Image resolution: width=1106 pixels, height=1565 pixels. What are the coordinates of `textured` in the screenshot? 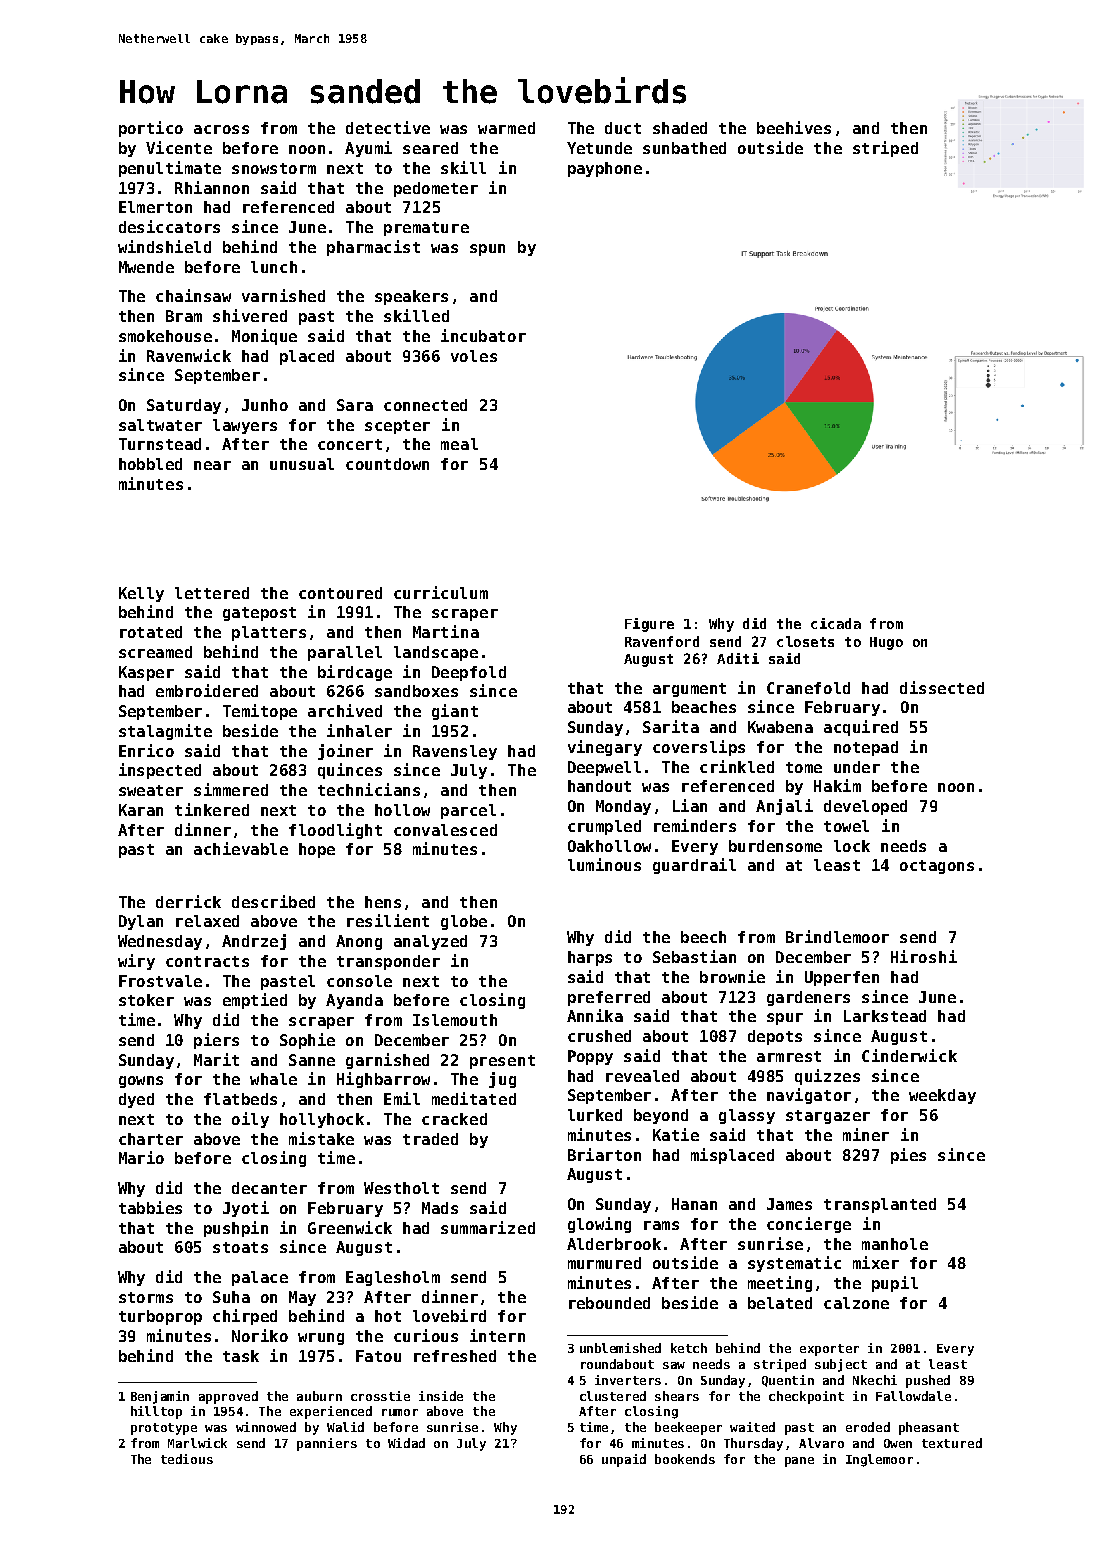 It's located at (952, 1443).
